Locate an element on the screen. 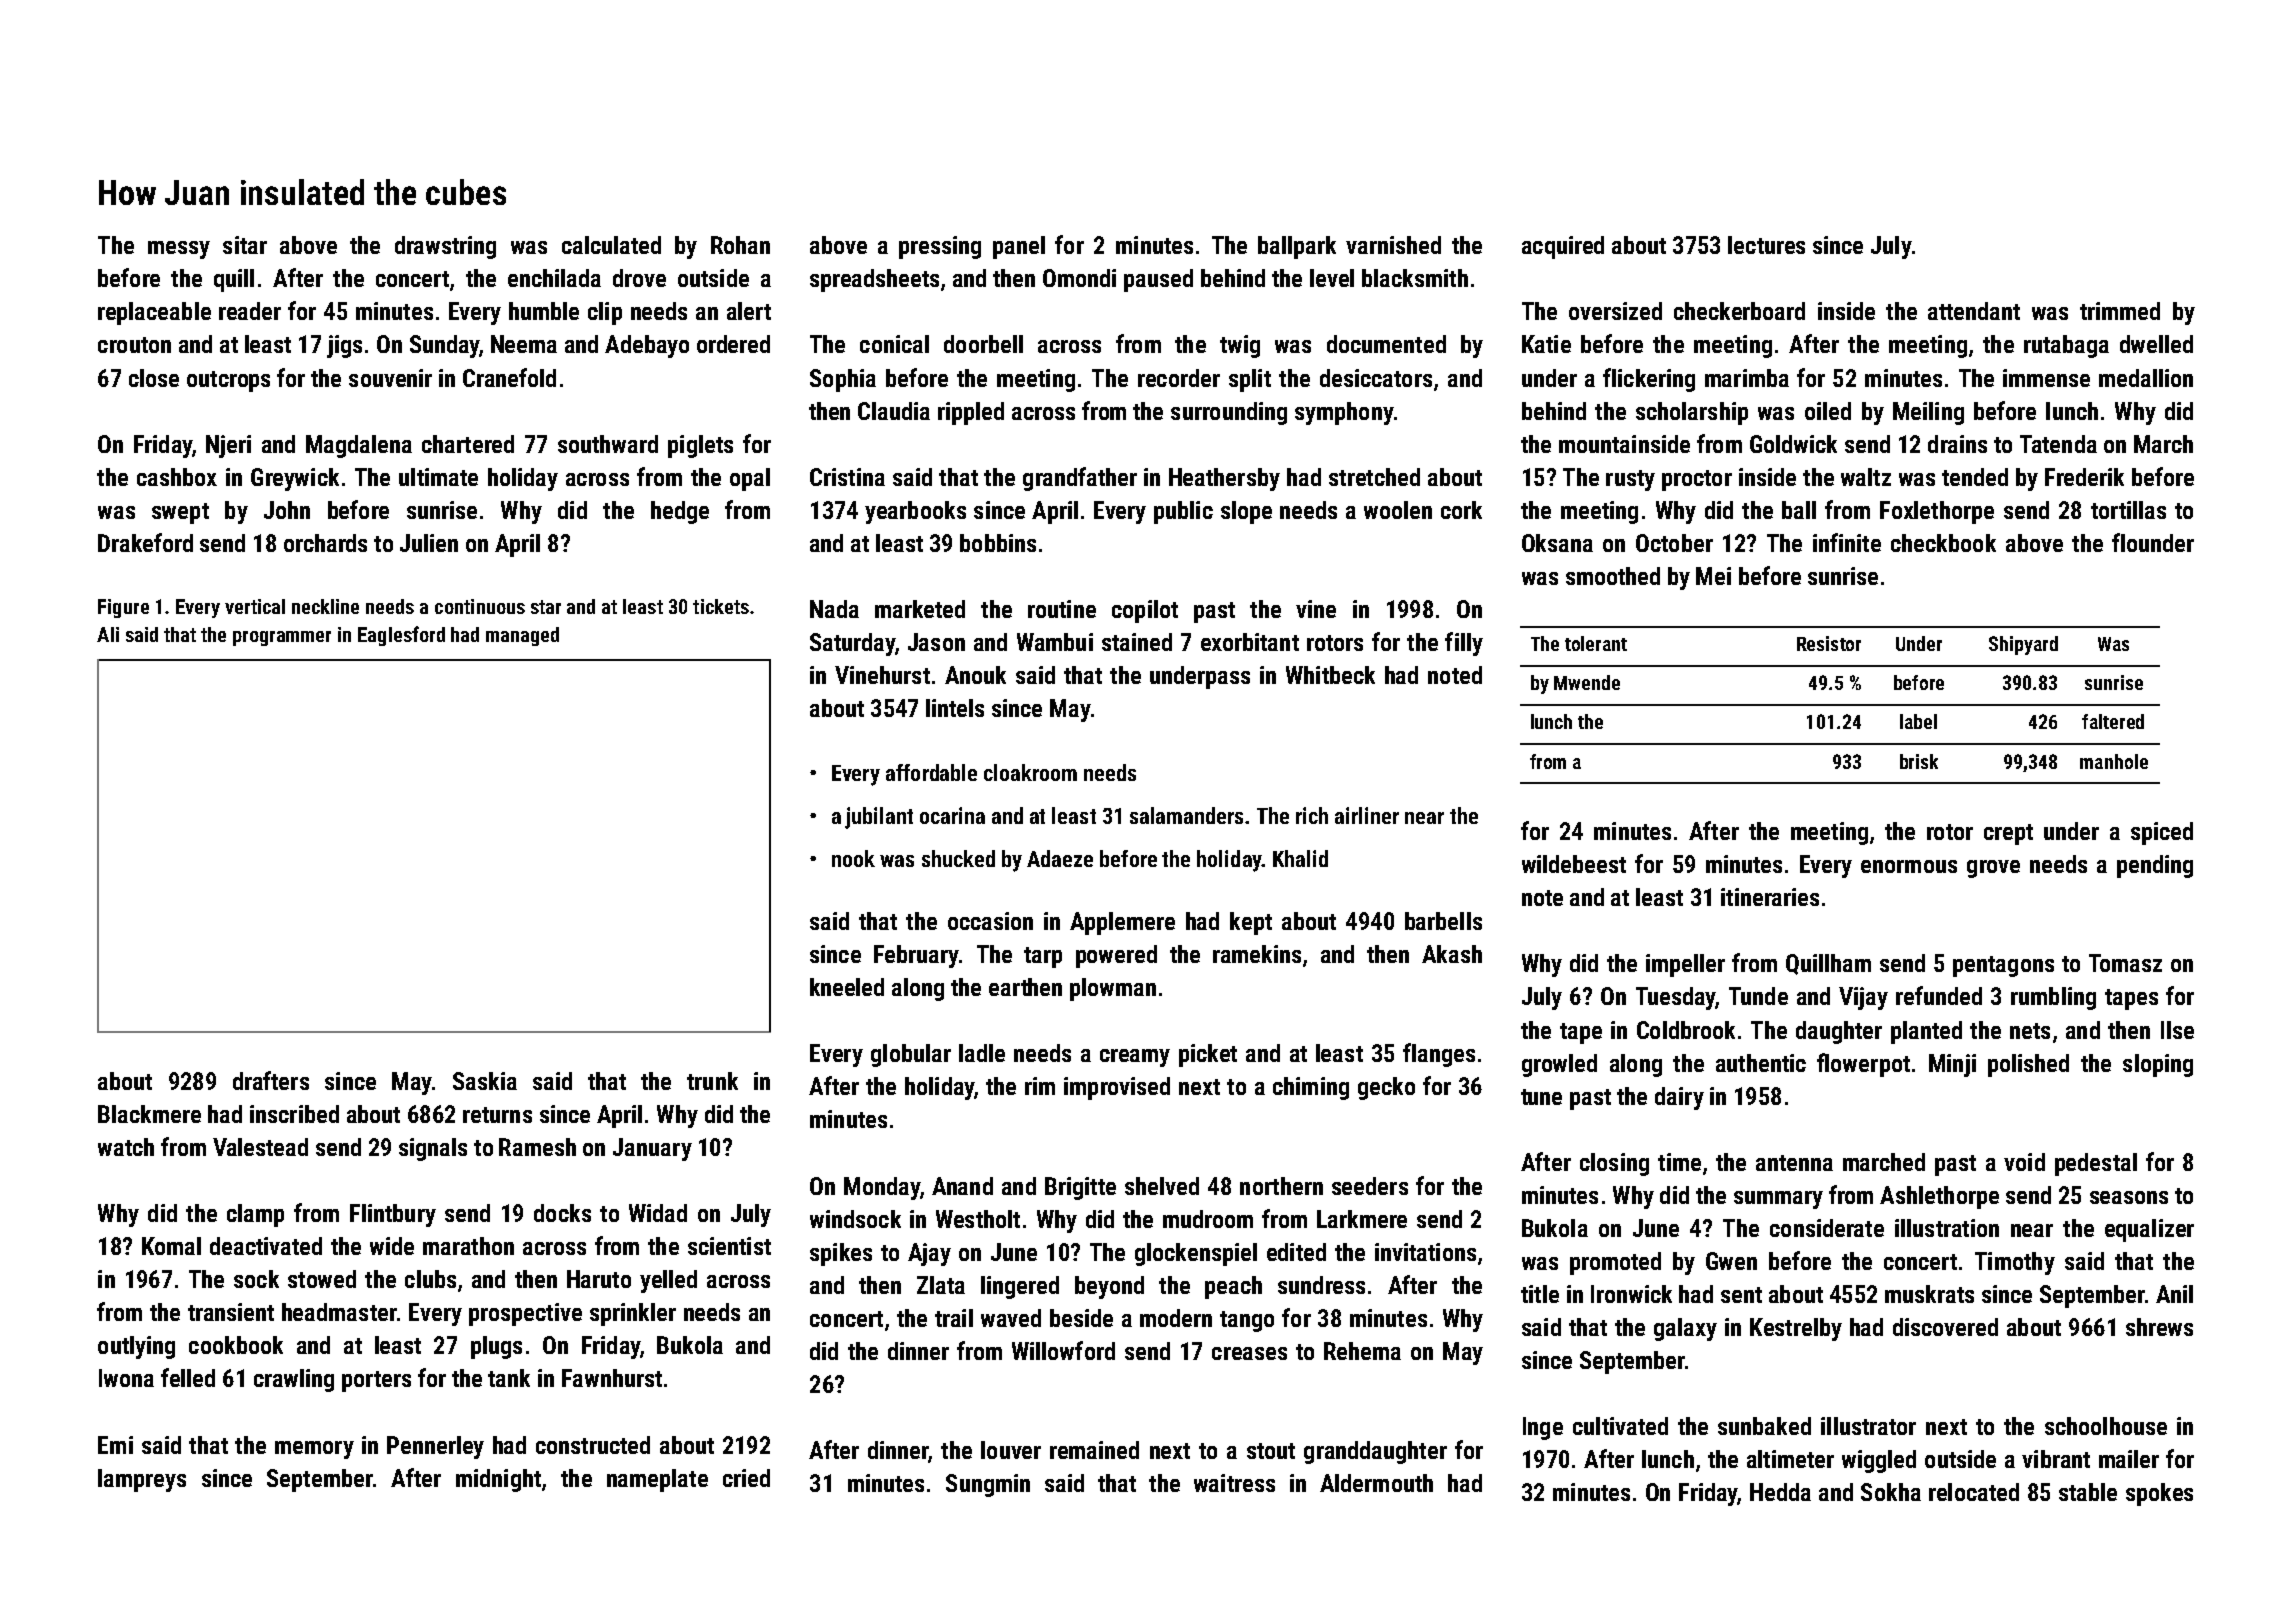  panel is located at coordinates (1019, 247).
